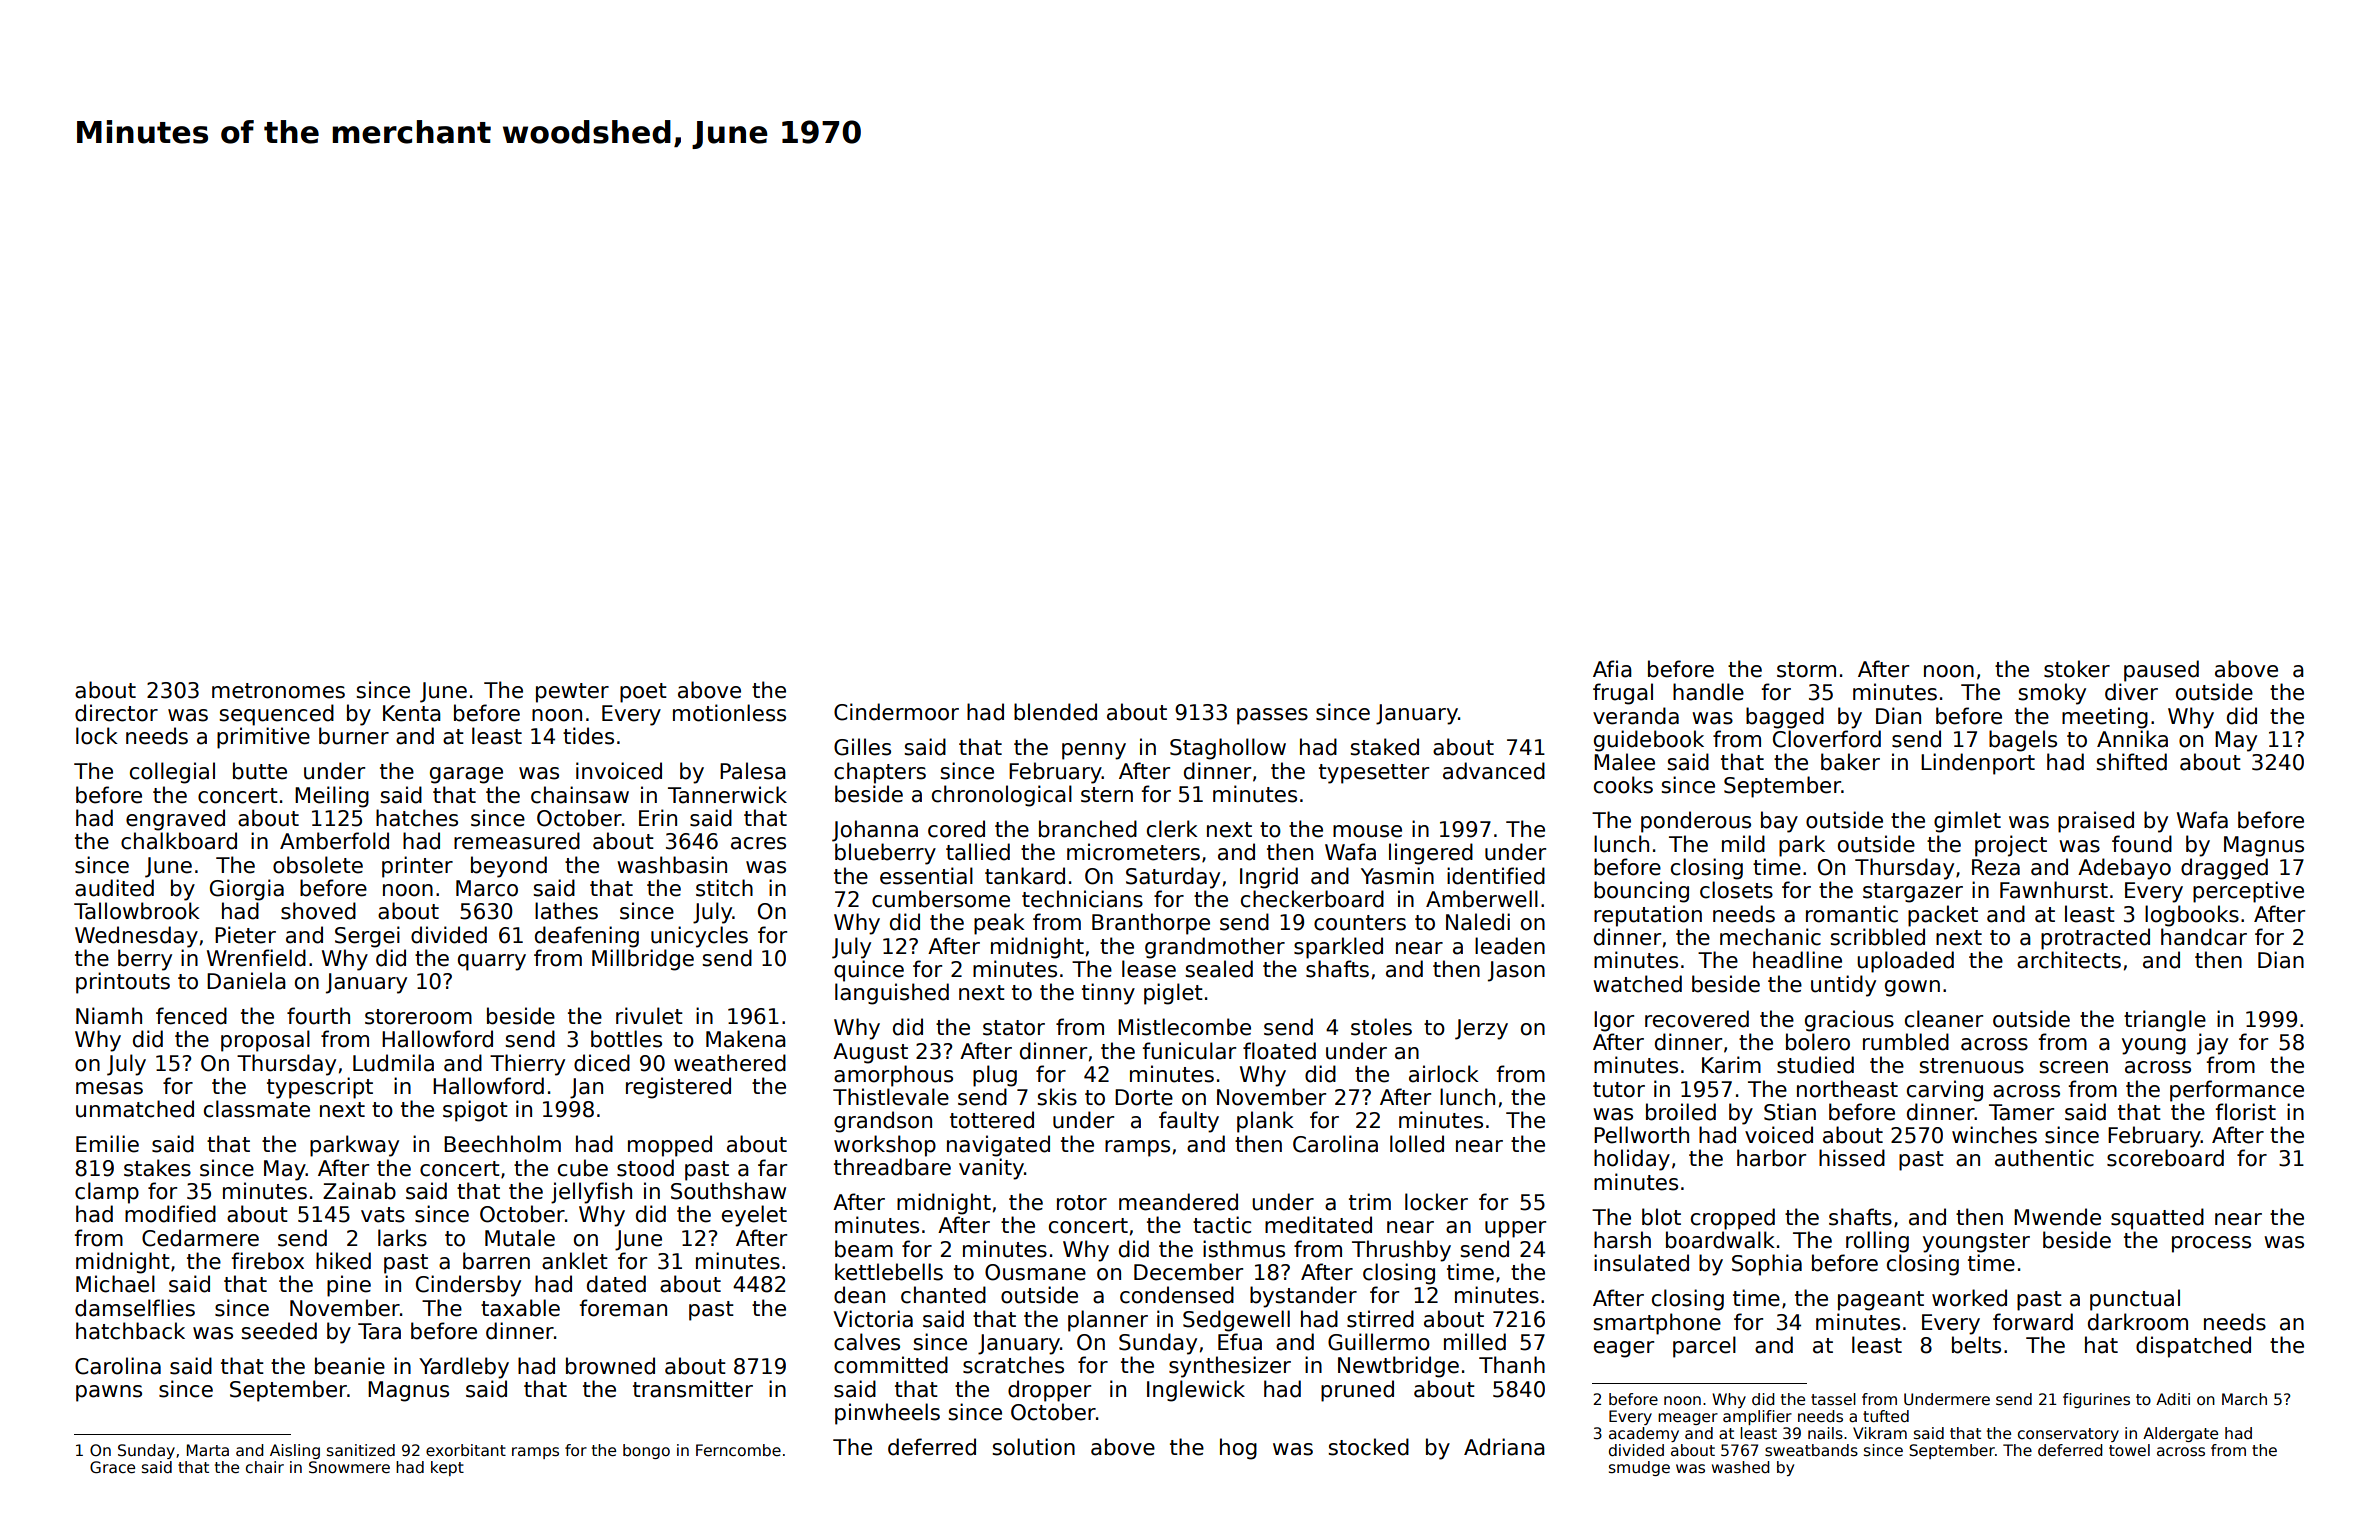  Describe the element at coordinates (1272, 716) in the document. I see `passes` at that location.
